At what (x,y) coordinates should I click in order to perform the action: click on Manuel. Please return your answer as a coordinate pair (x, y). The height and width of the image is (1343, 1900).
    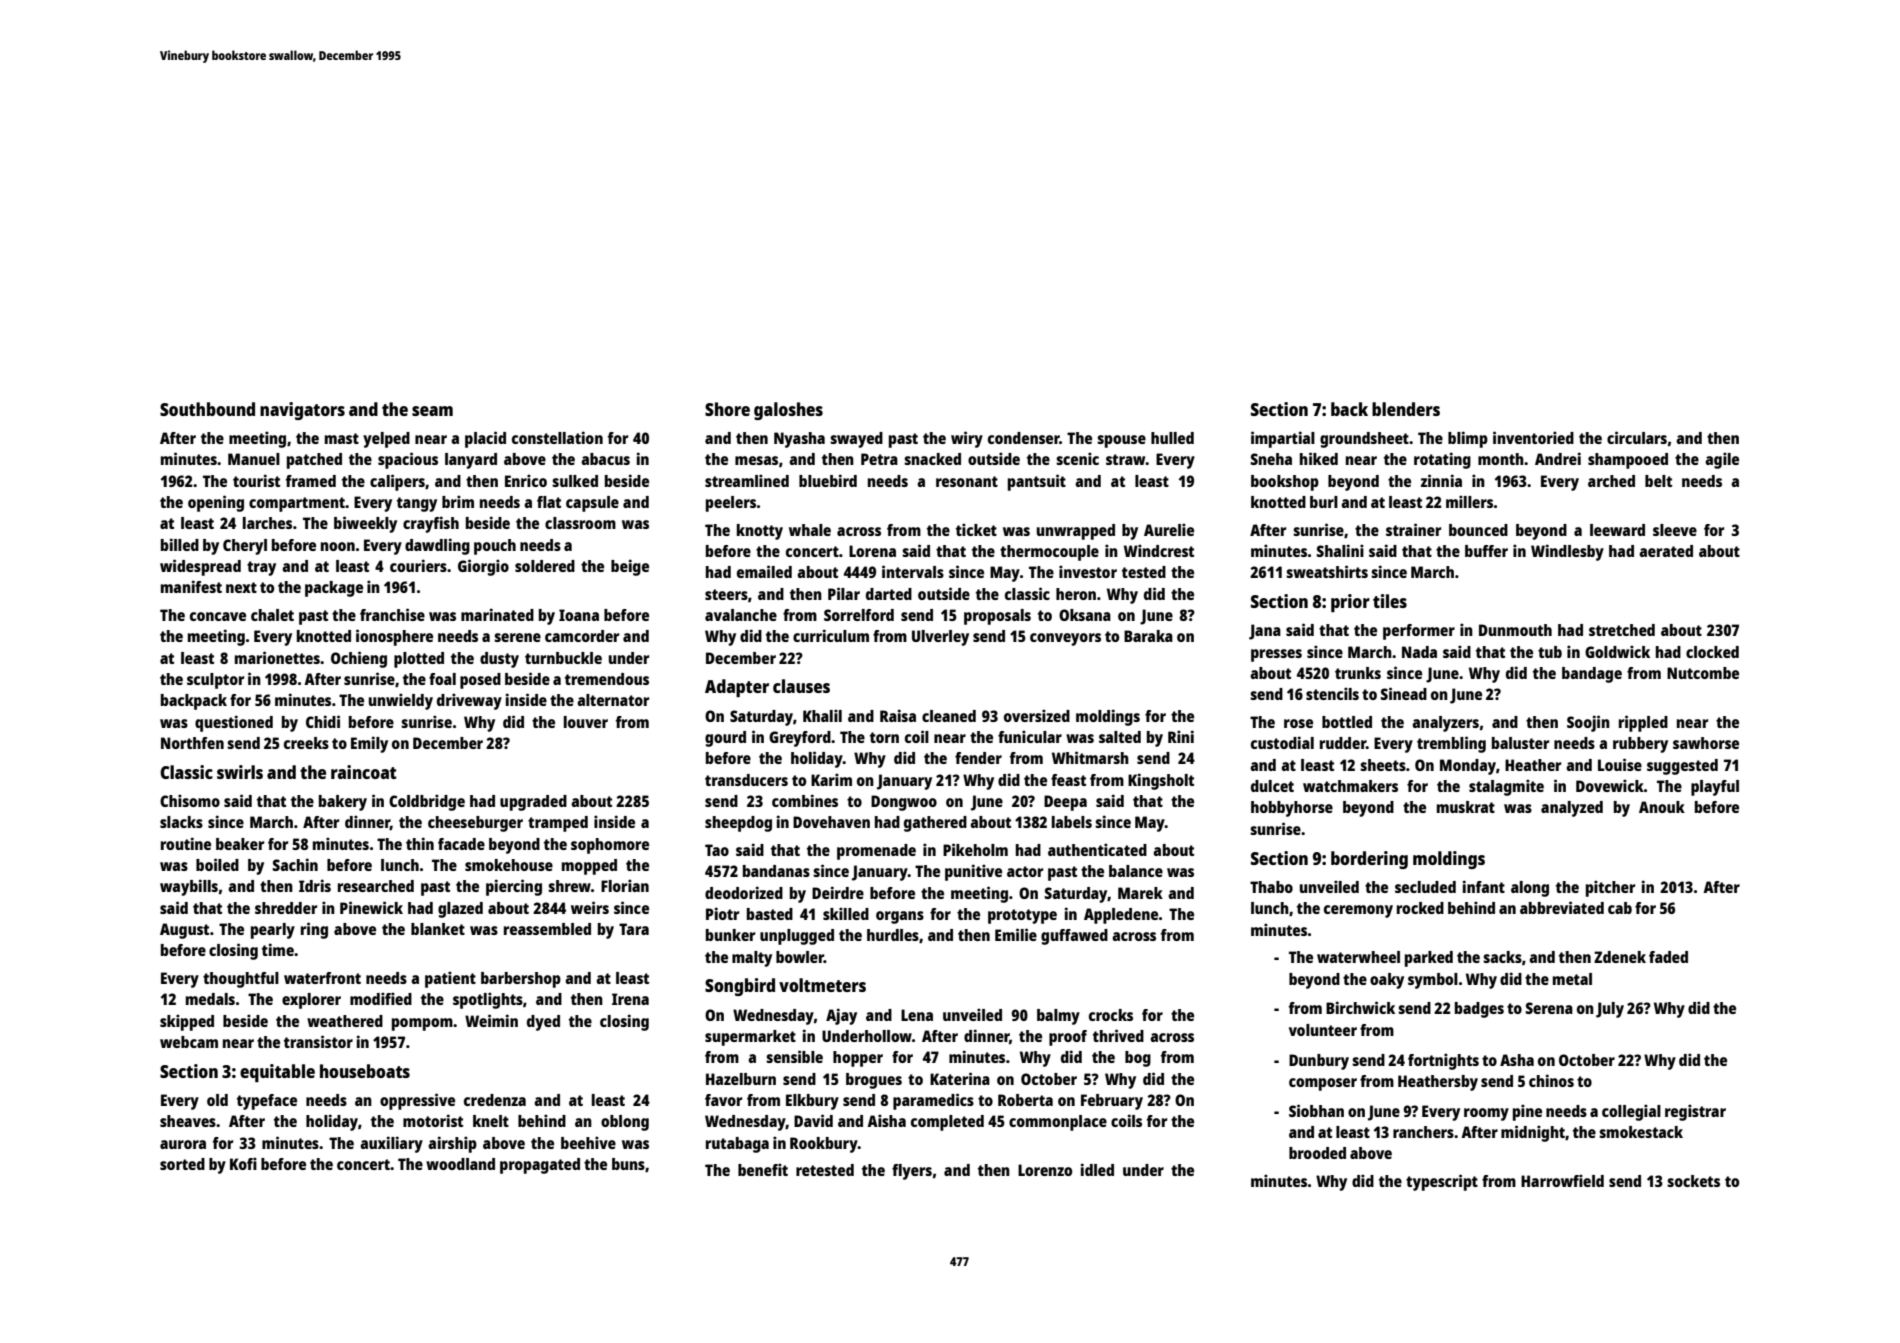
    Looking at the image, I should click on (254, 459).
